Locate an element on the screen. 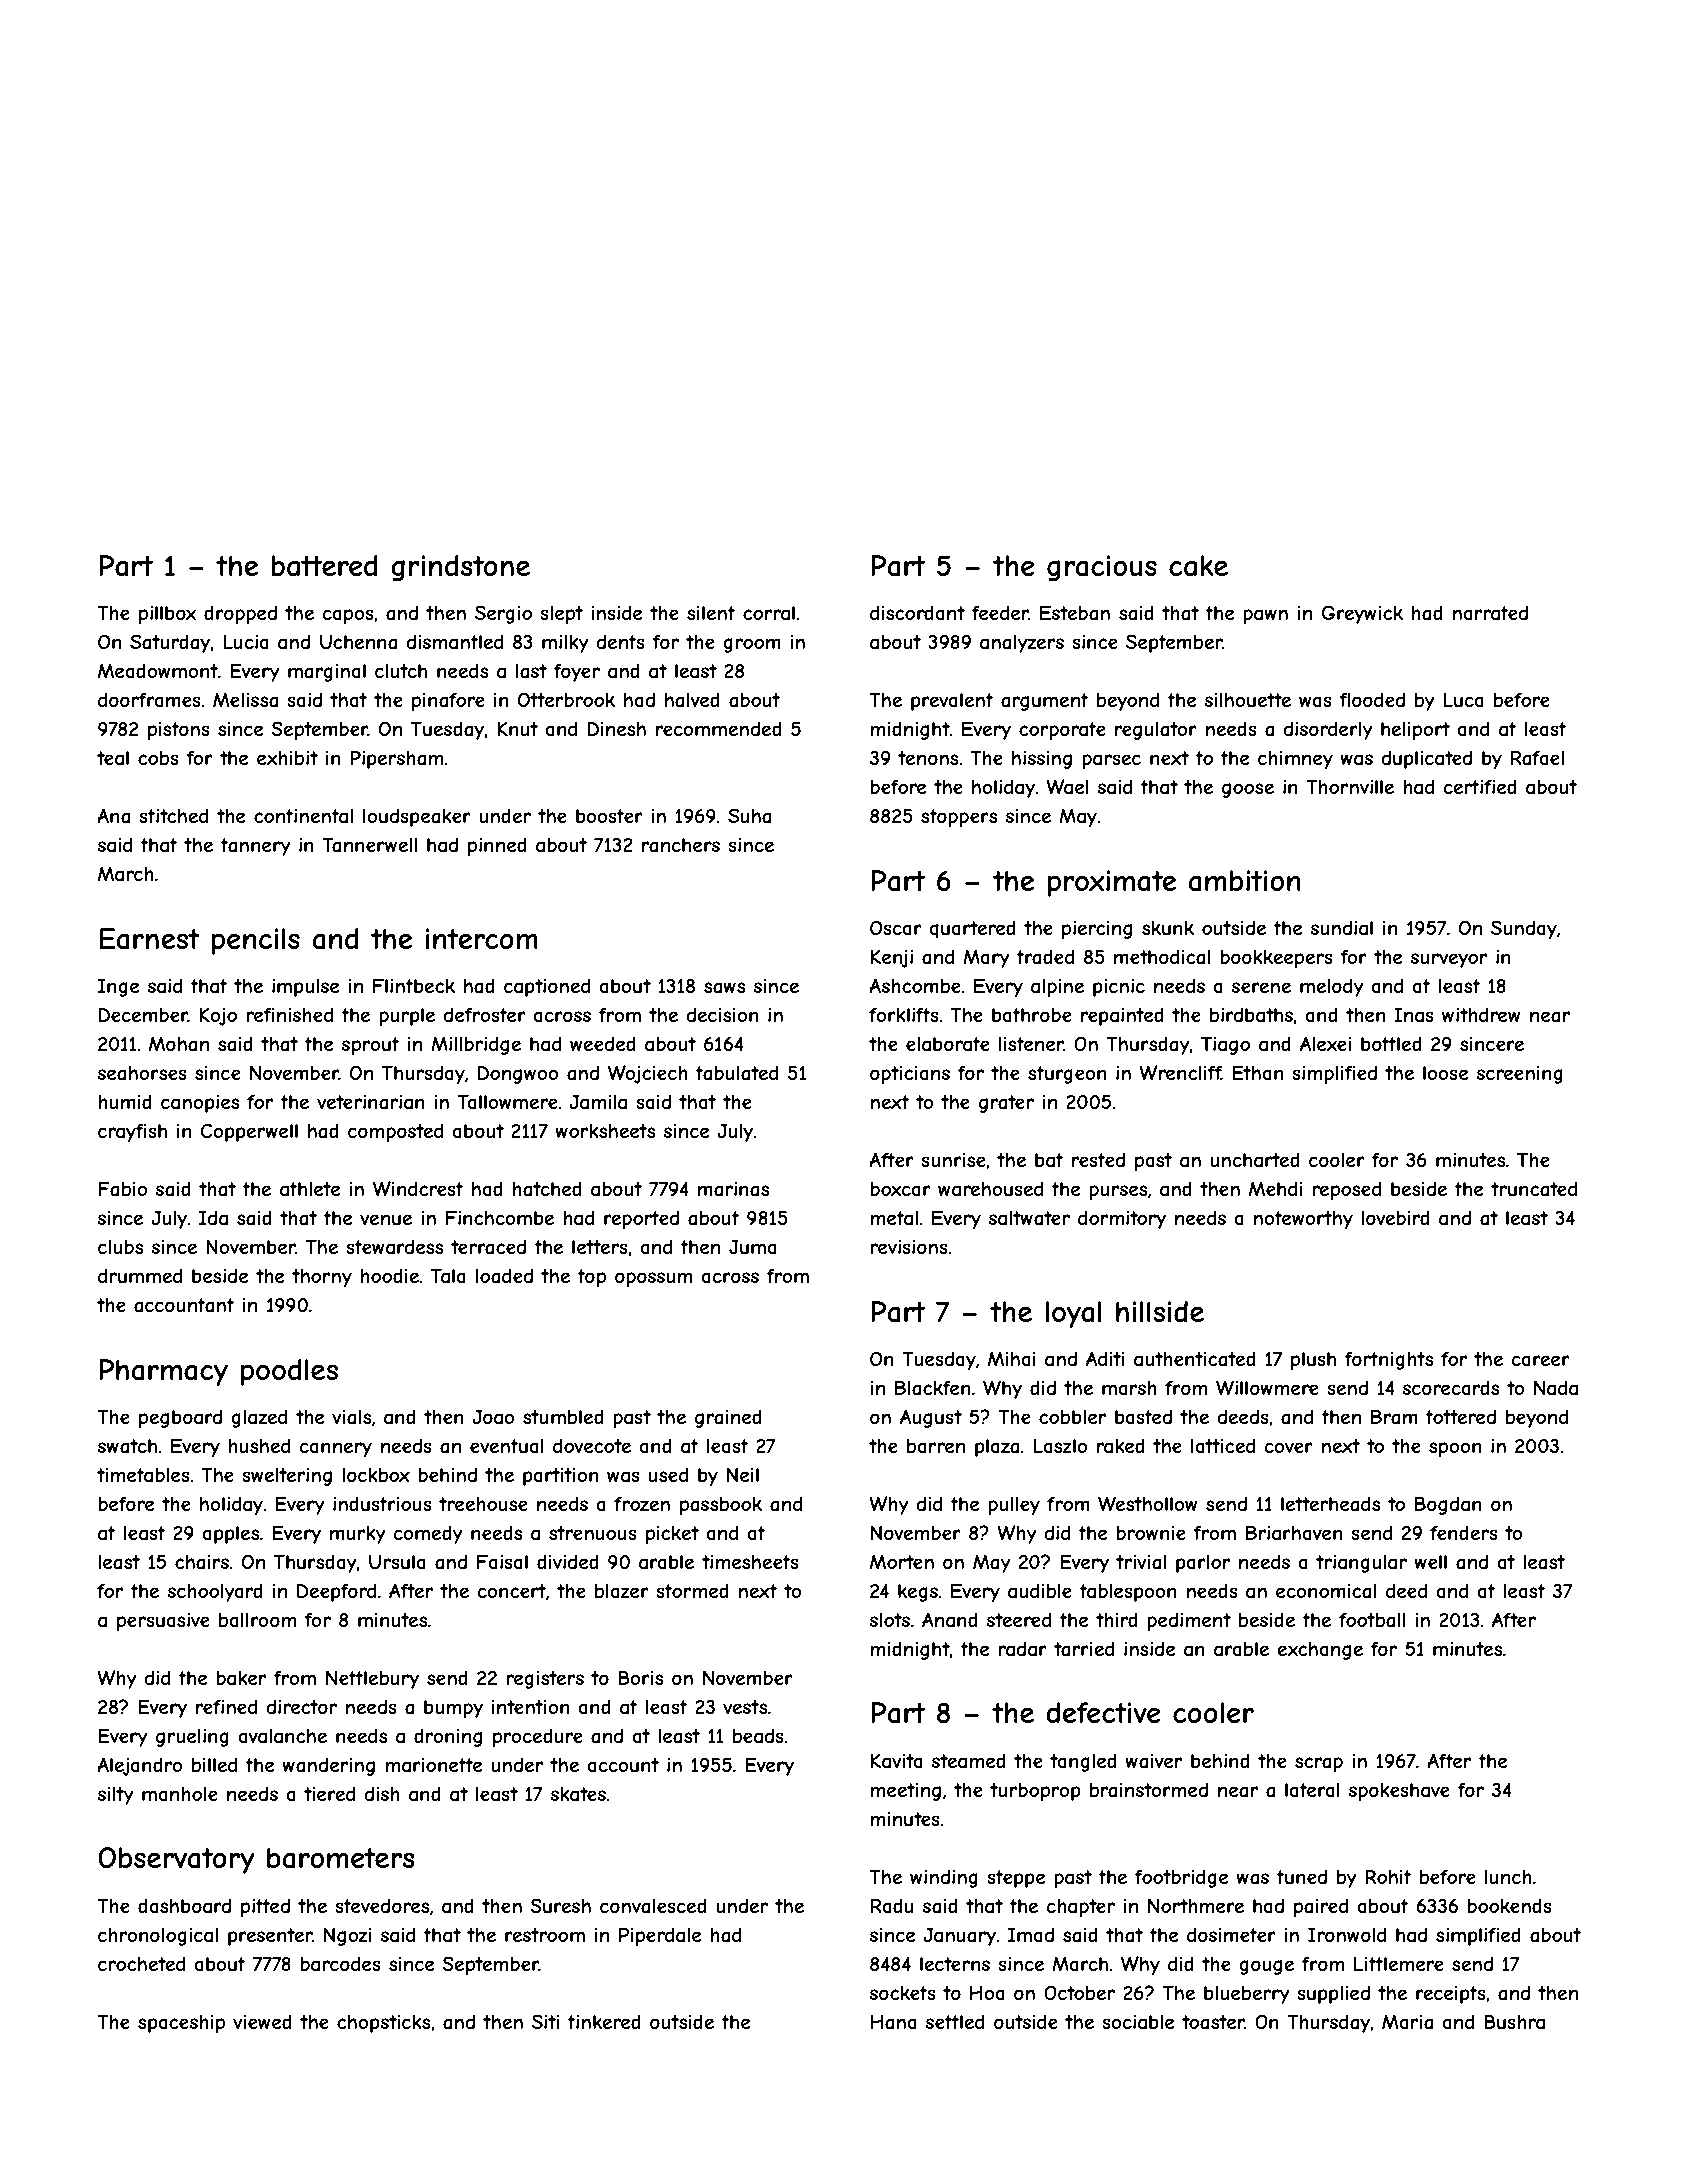 This screenshot has height=2178, width=1683. Bushra is located at coordinates (1514, 2022).
